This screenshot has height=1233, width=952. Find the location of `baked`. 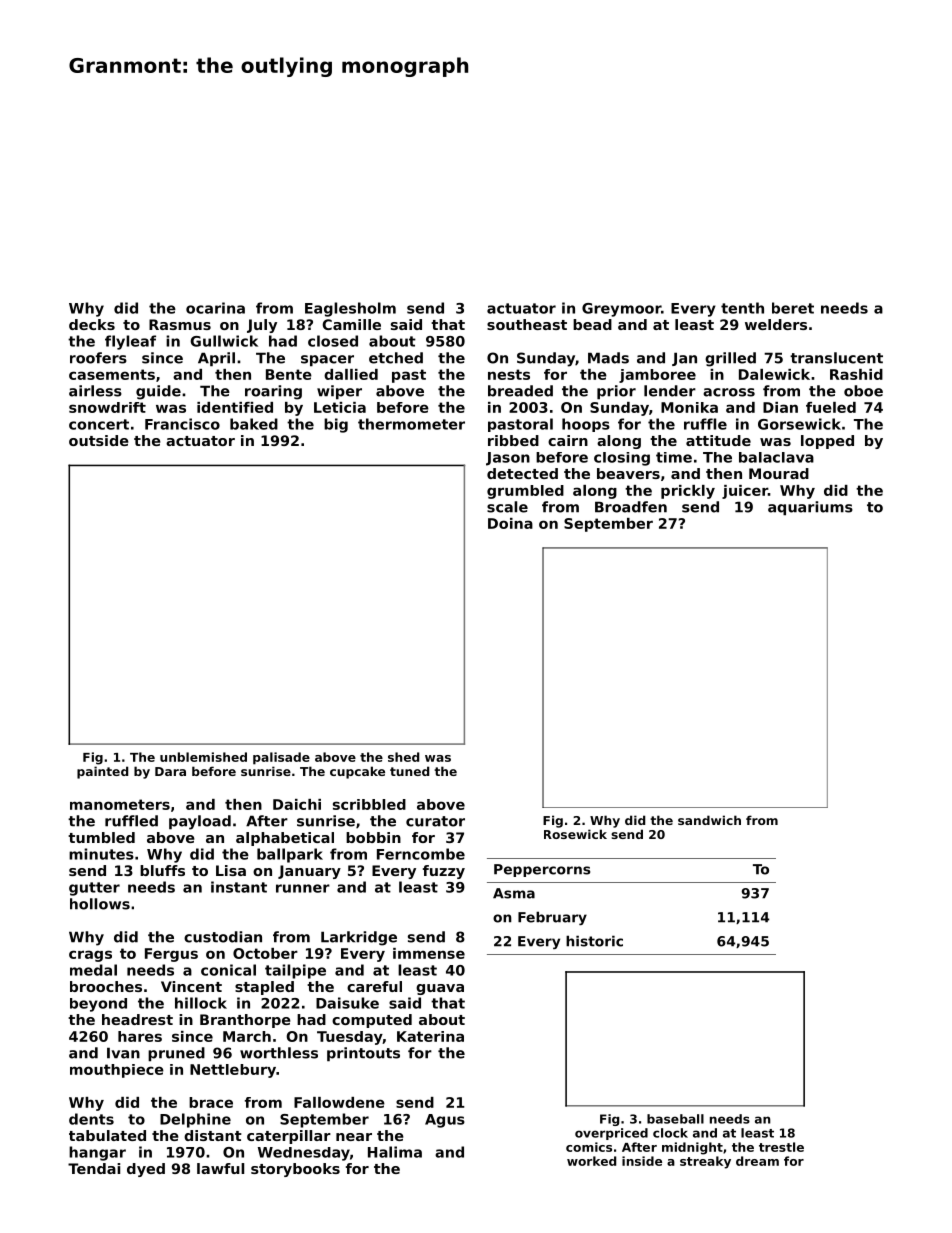

baked is located at coordinates (254, 424).
